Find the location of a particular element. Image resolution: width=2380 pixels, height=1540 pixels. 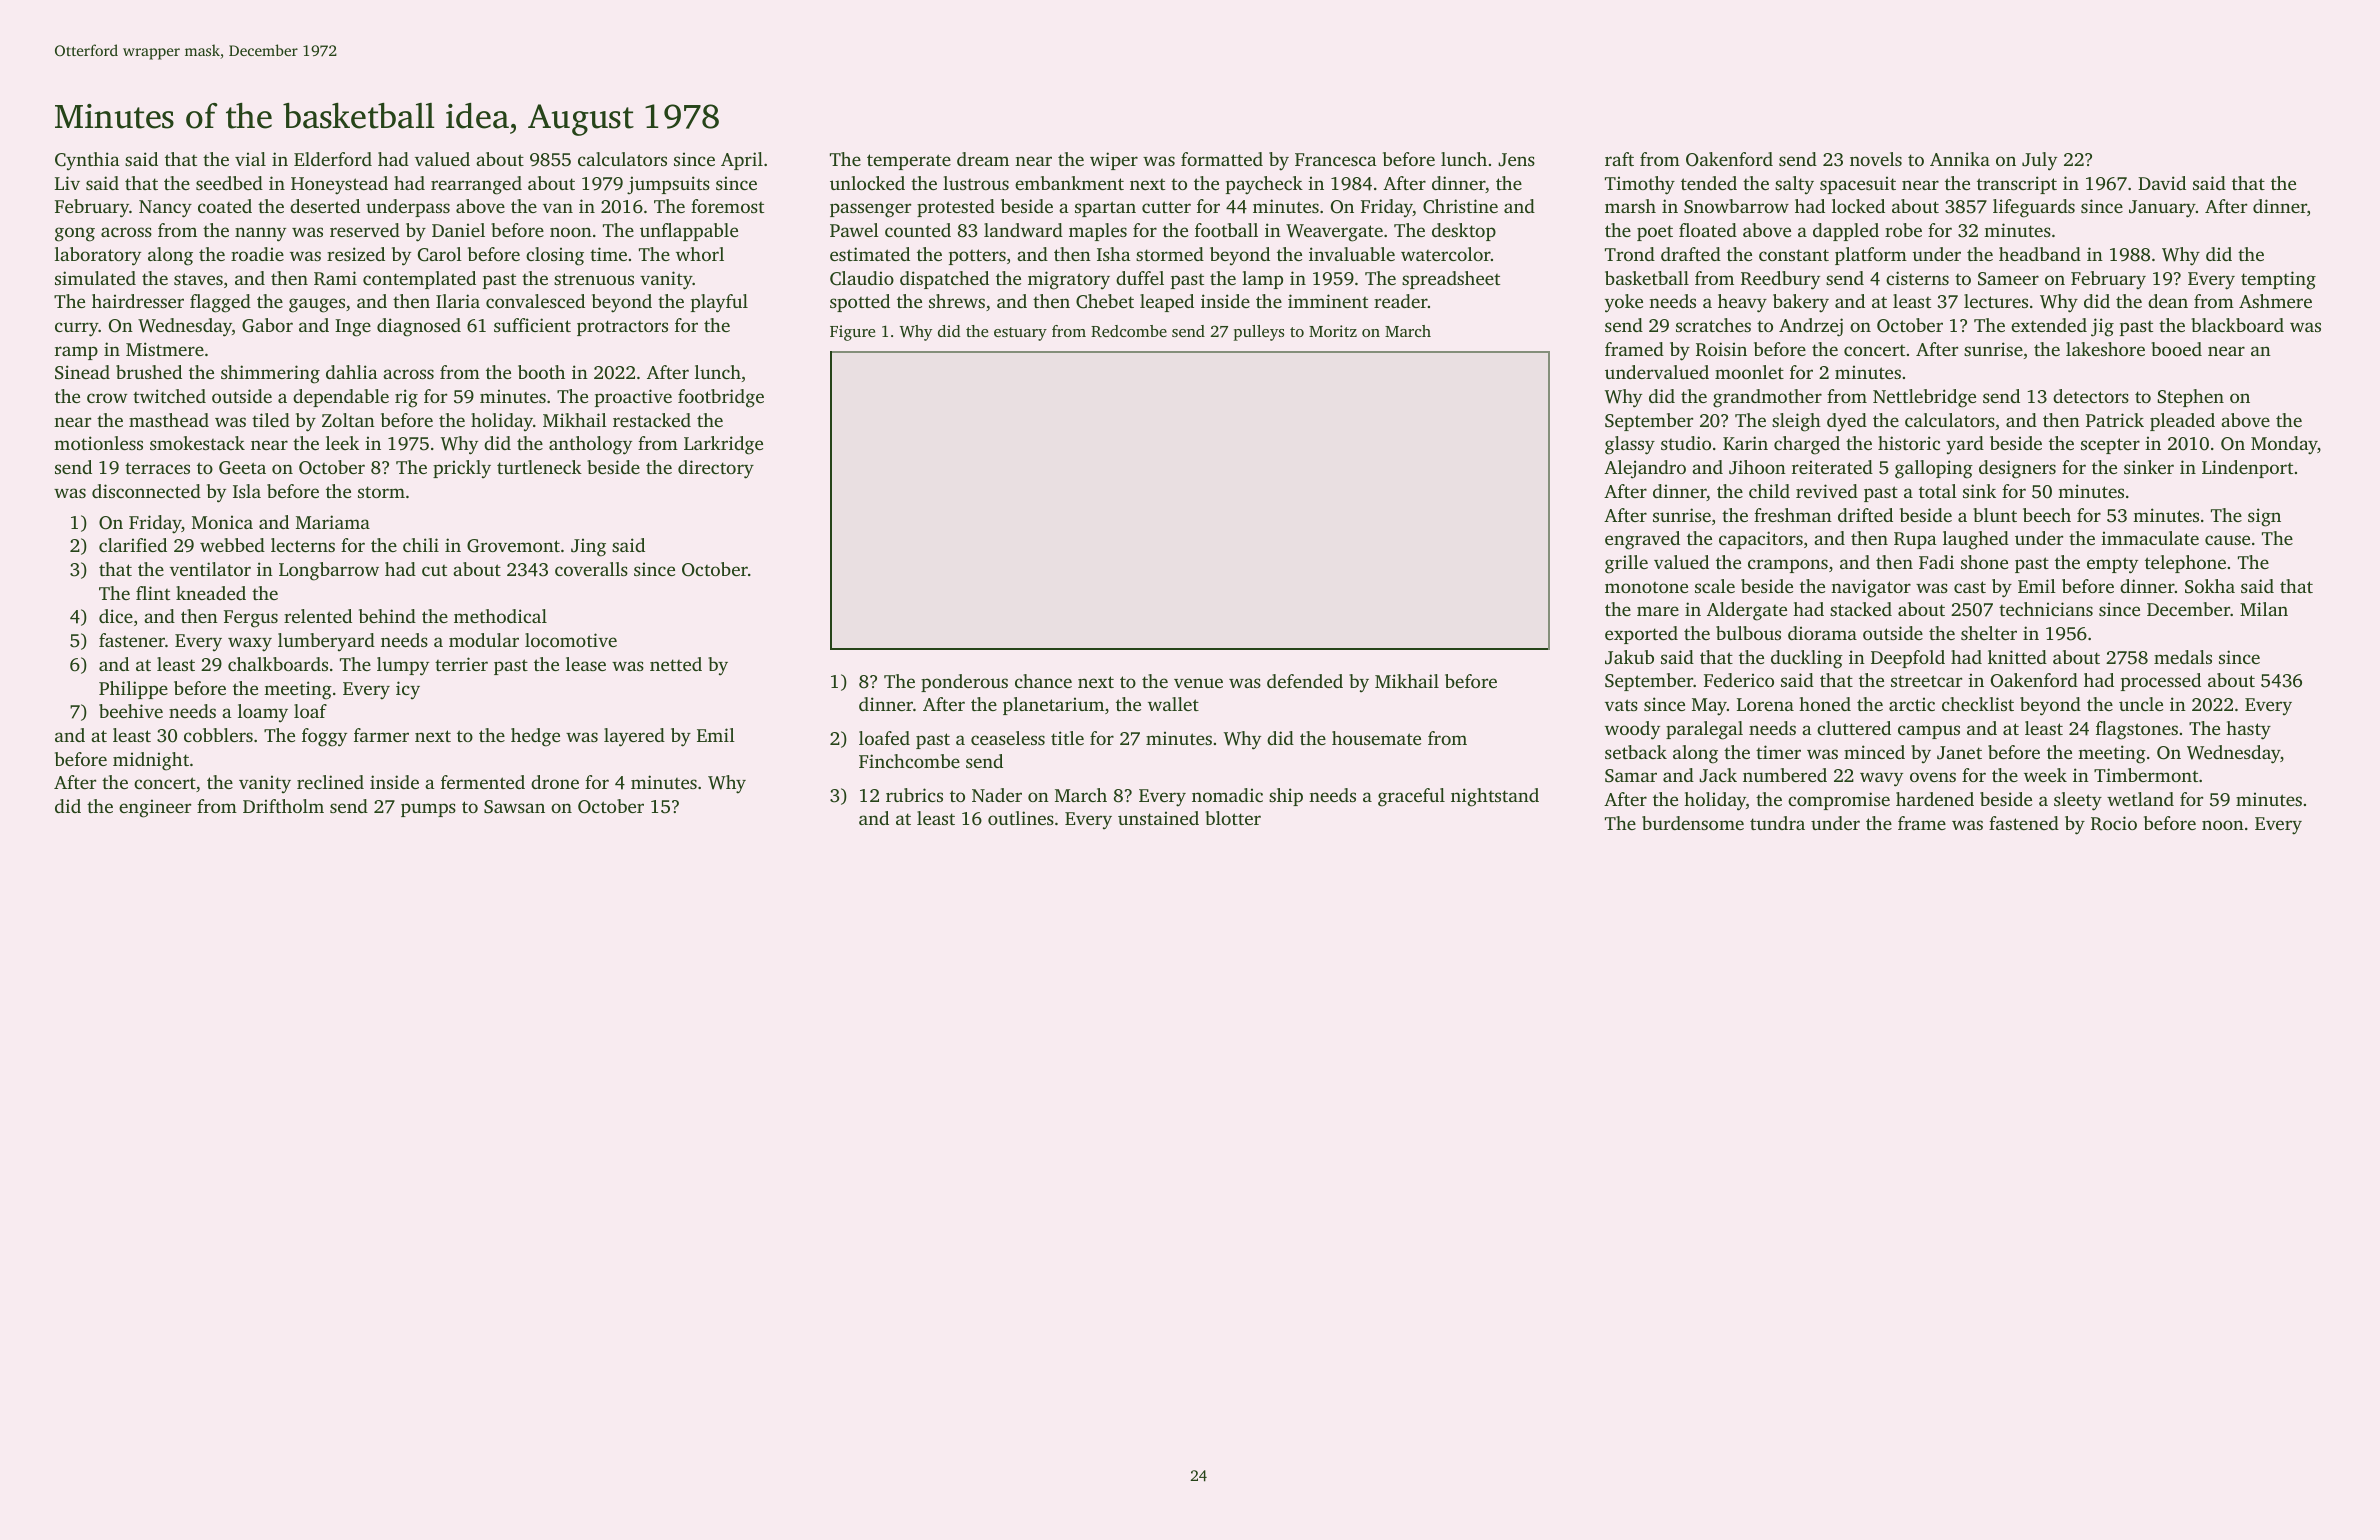

pumps is located at coordinates (428, 810).
